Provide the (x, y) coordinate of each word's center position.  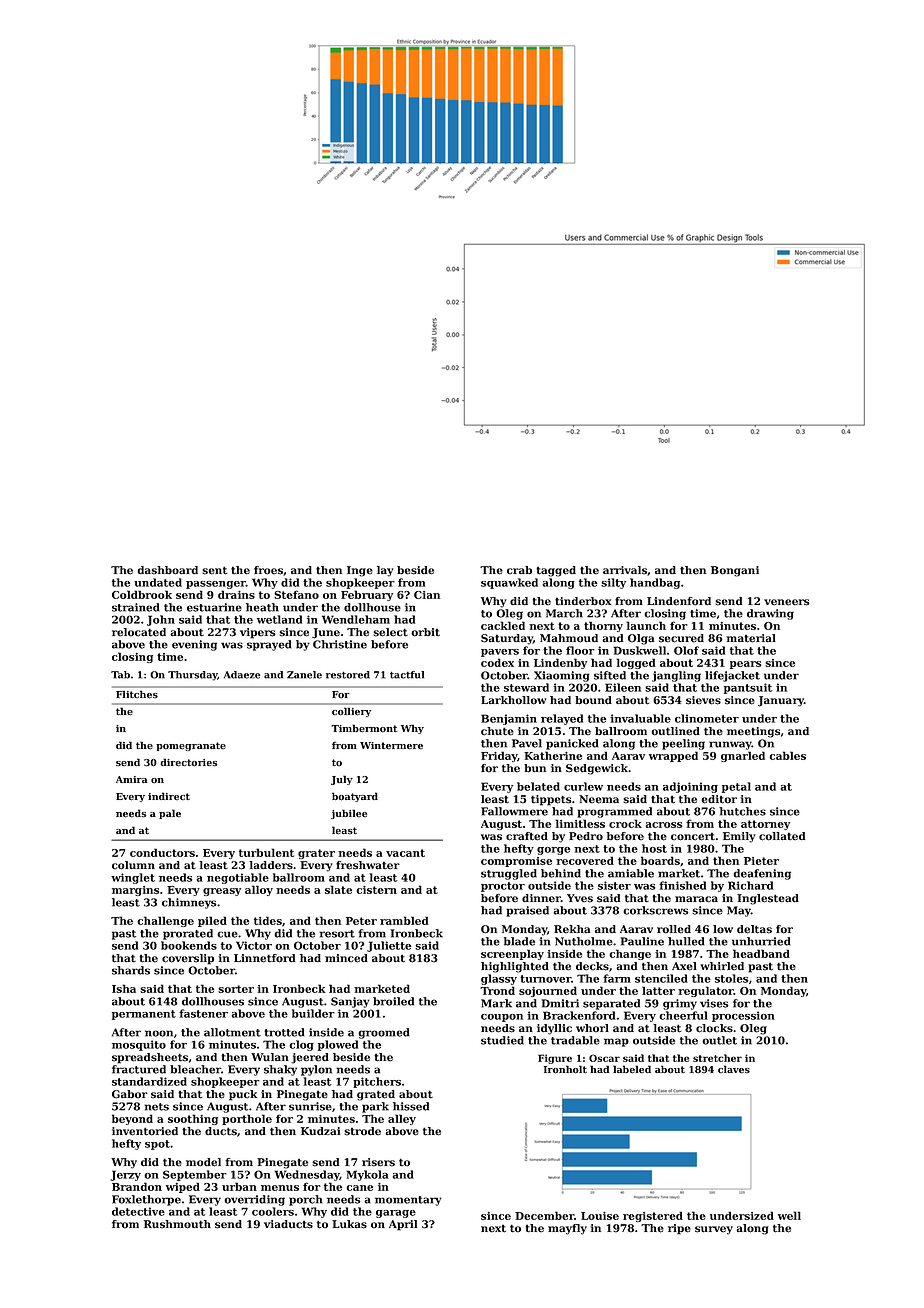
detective (138, 1211)
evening (194, 645)
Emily (739, 837)
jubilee (349, 814)
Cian (427, 595)
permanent (144, 1015)
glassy (499, 979)
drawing (770, 614)
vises (714, 1003)
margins (135, 891)
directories (188, 762)
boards (660, 860)
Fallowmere (514, 811)
